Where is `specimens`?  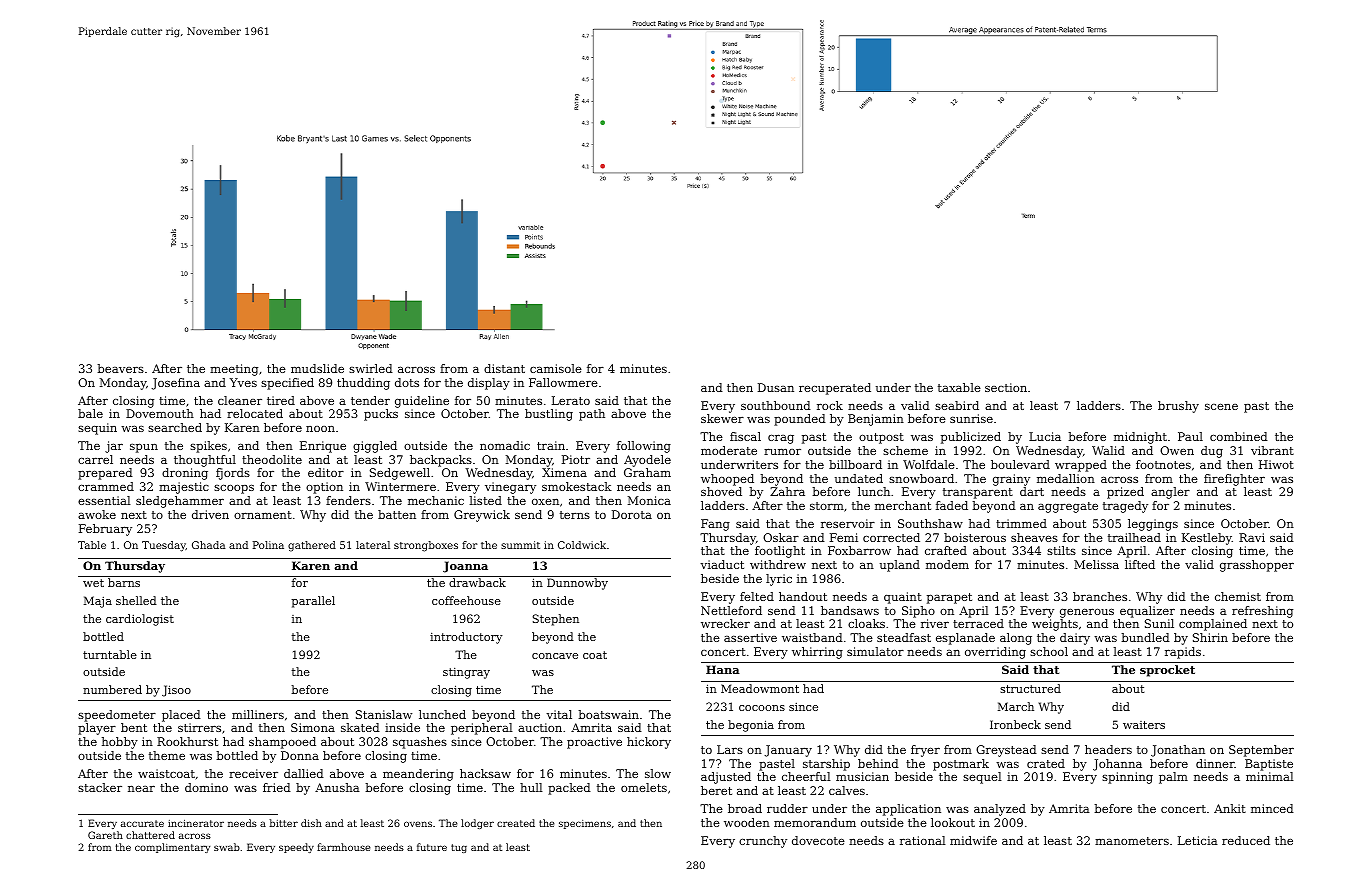 specimens is located at coordinates (585, 824).
